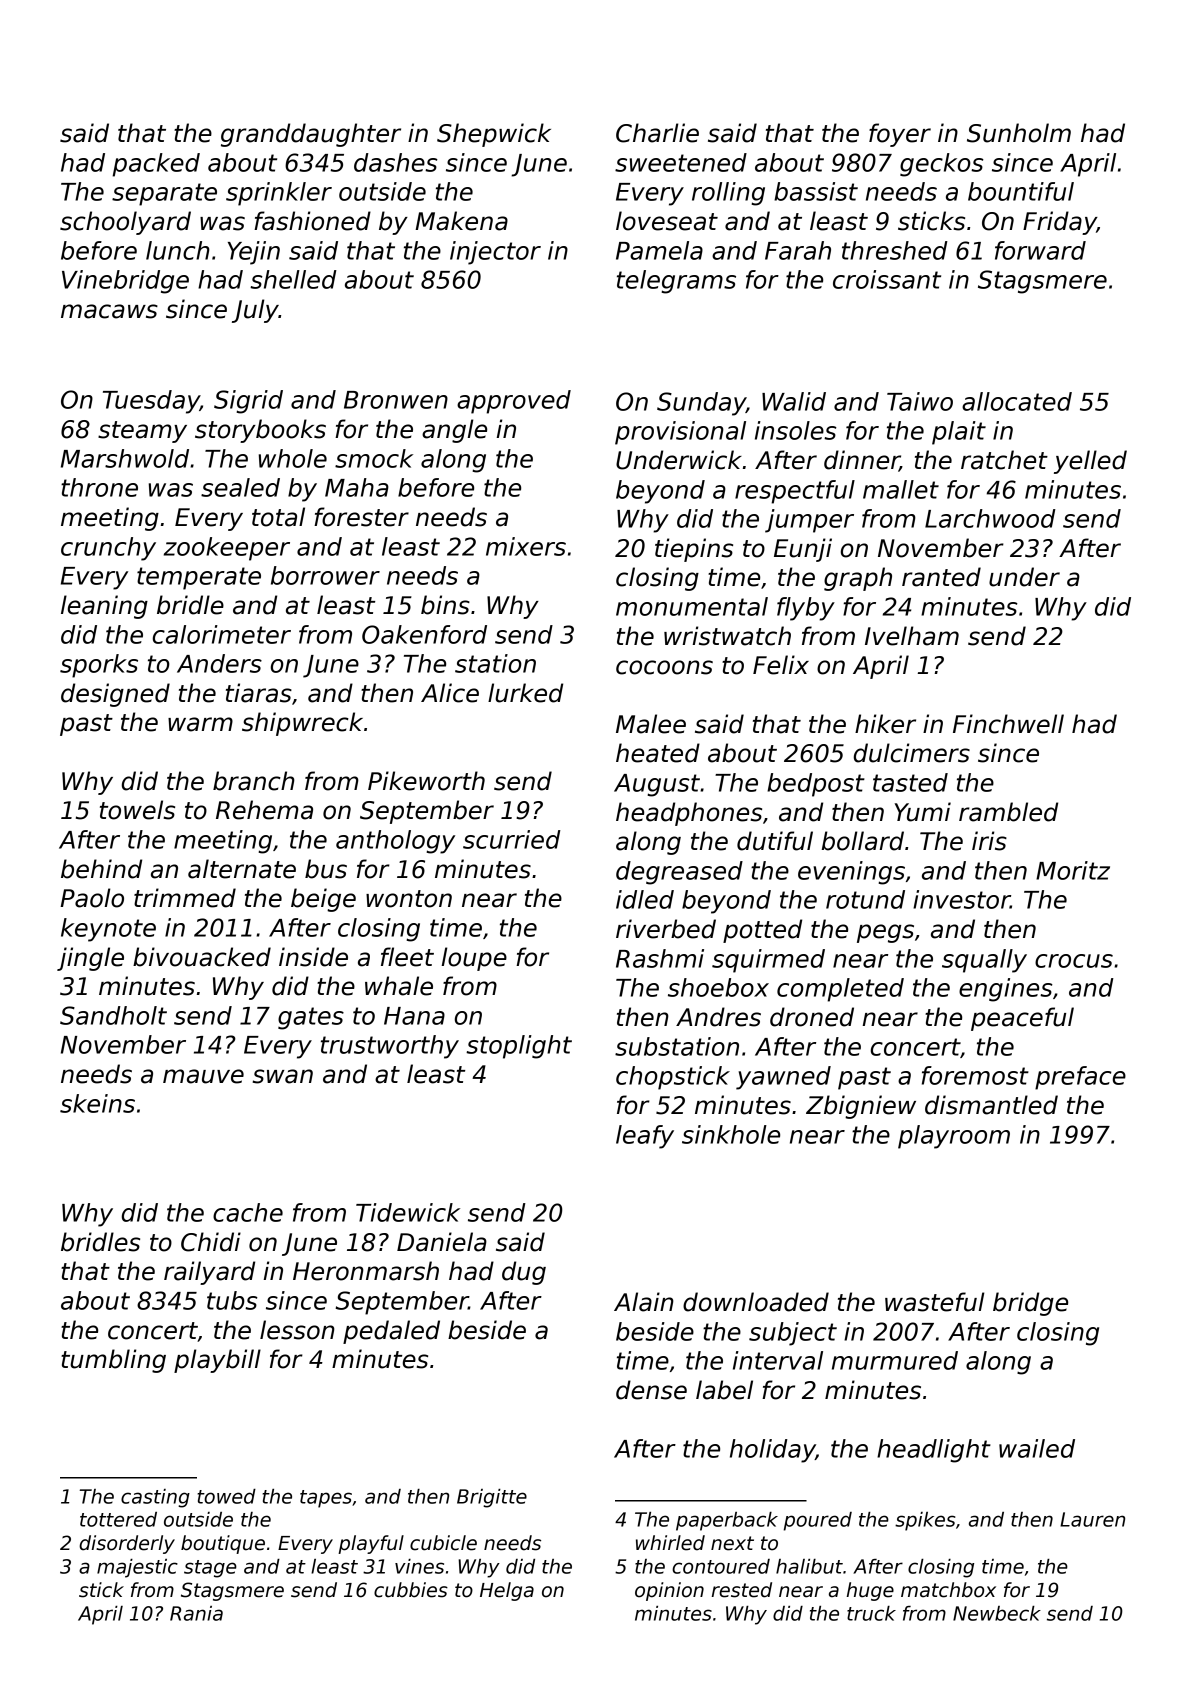 The image size is (1192, 1686). What do you see at coordinates (885, 724) in the screenshot?
I see `hiker` at bounding box center [885, 724].
